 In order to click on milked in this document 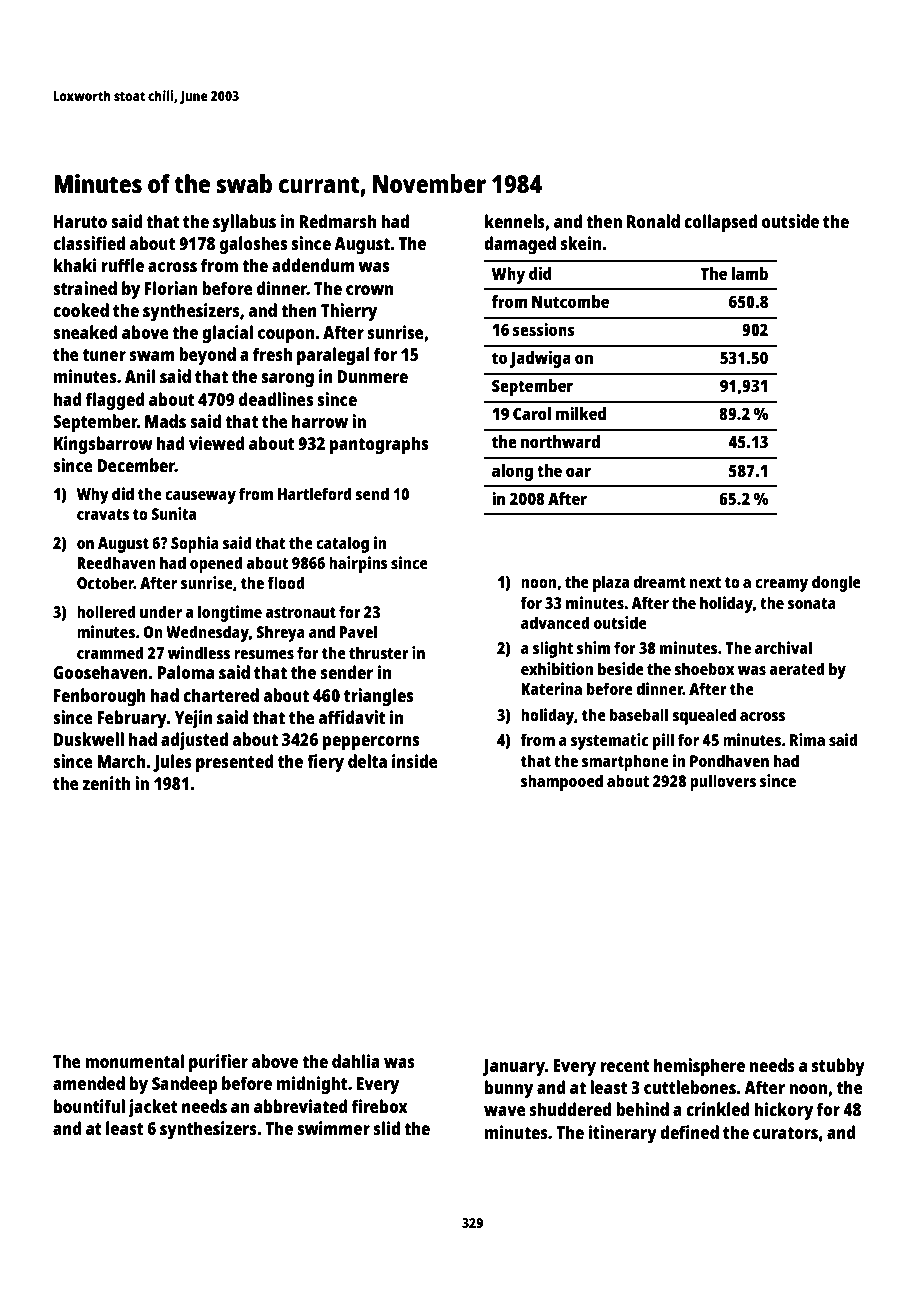, I will do `click(581, 413)`.
